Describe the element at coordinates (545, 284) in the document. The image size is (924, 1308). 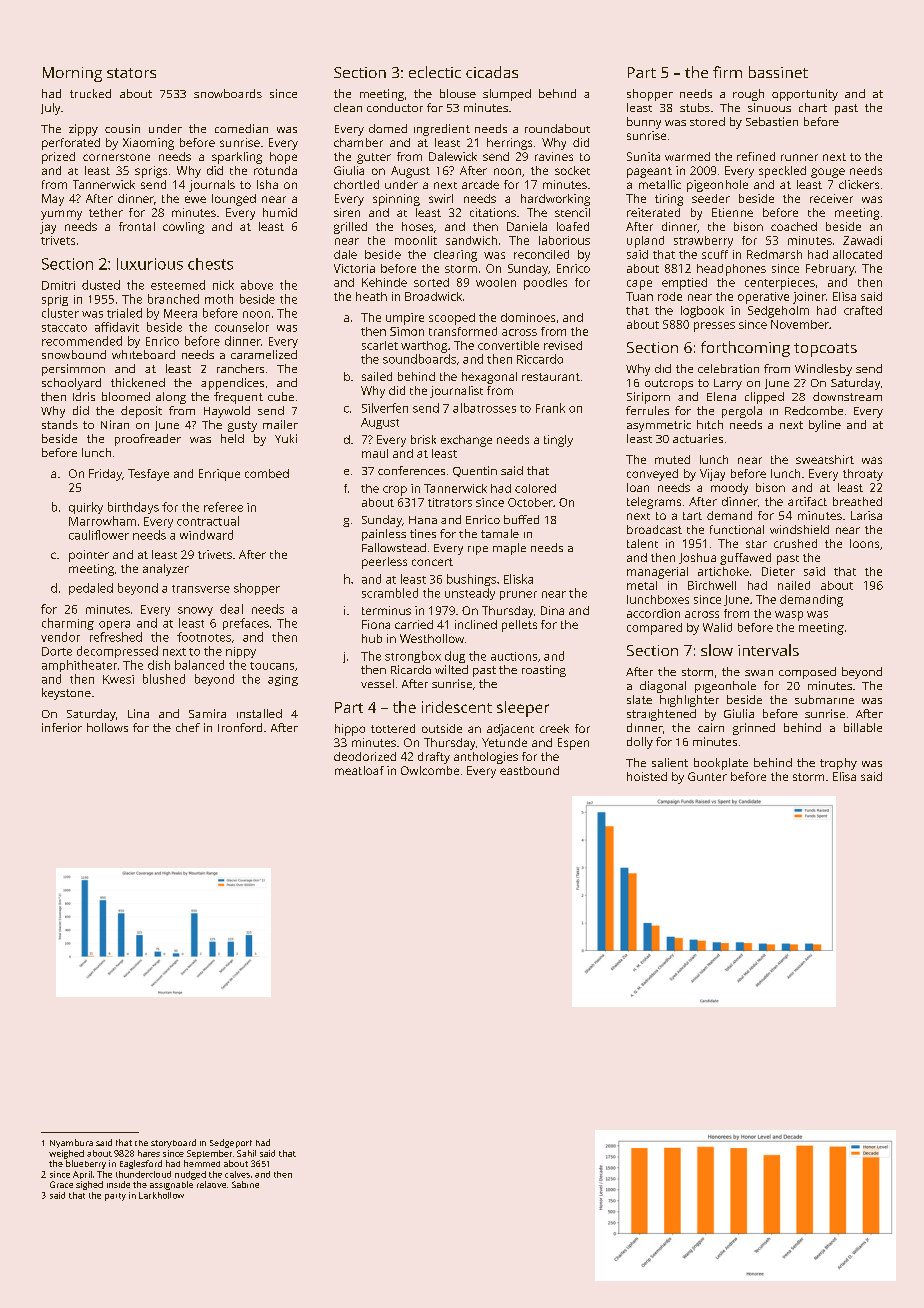
I see `poodles` at that location.
